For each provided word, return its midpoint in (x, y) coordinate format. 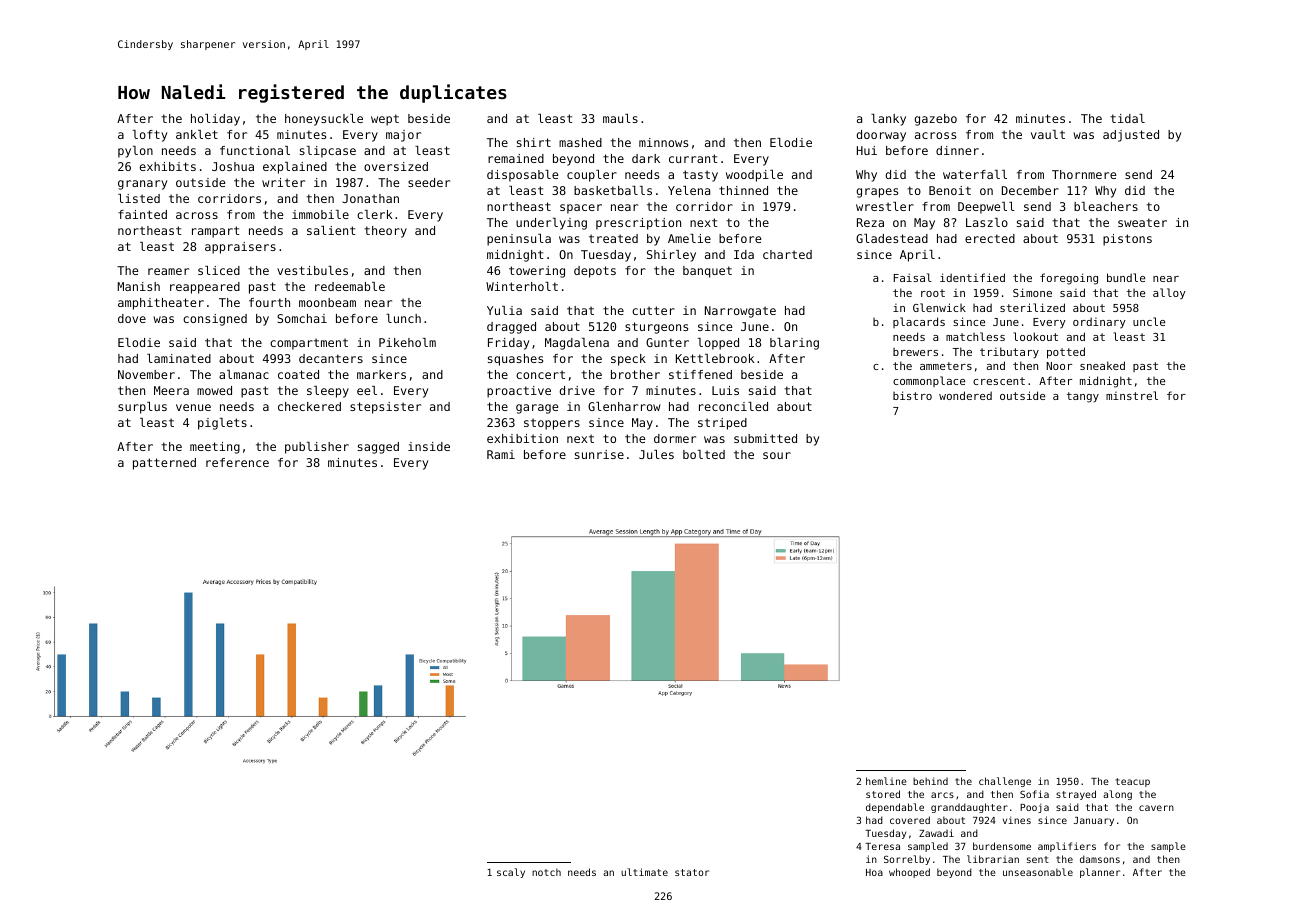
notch (546, 872)
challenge (1005, 782)
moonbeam (327, 302)
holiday (215, 120)
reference (237, 462)
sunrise (599, 454)
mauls (620, 118)
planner (1100, 873)
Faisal (913, 277)
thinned (743, 190)
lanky (888, 120)
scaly (511, 873)
